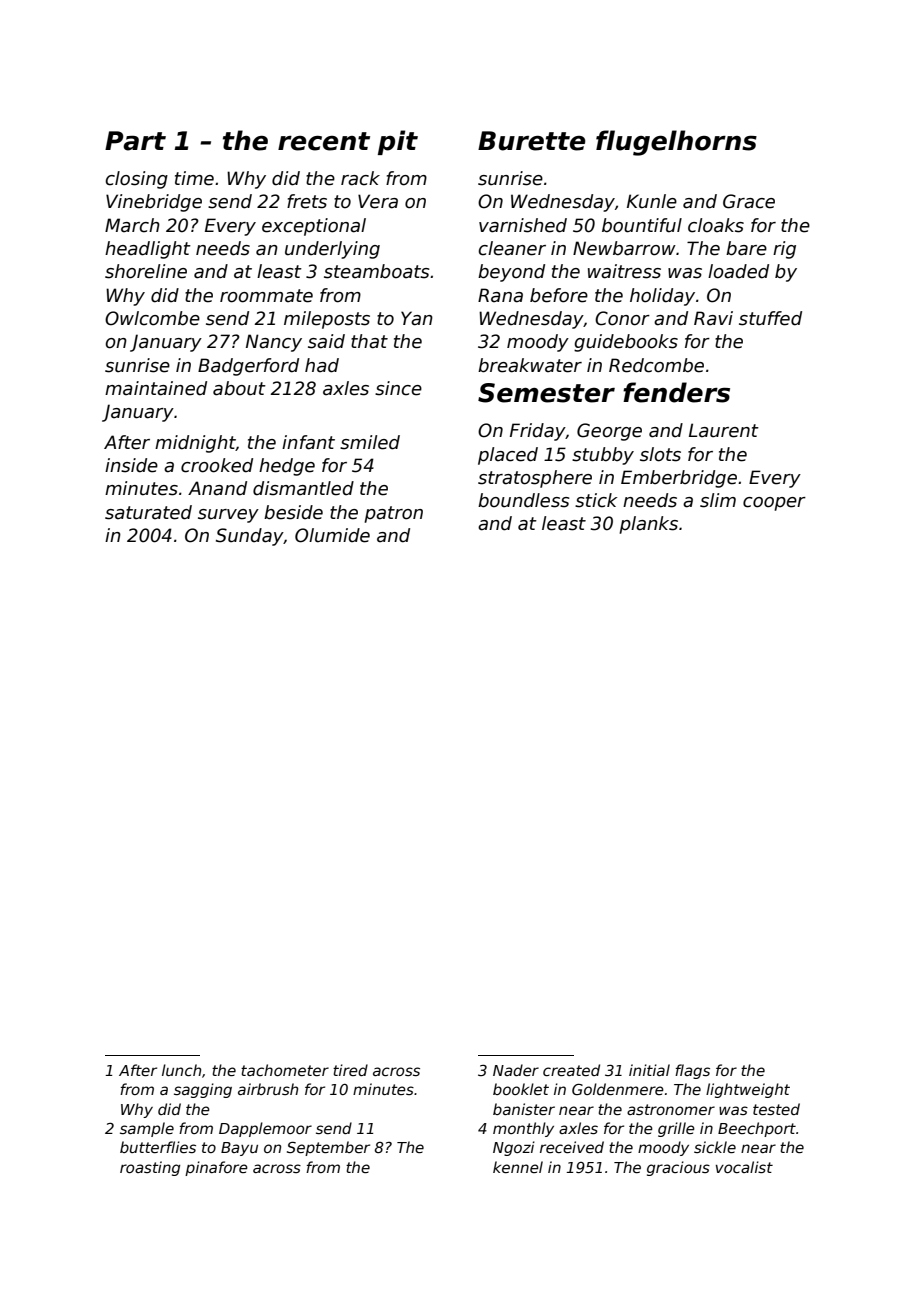  What do you see at coordinates (713, 318) in the screenshot?
I see `Ravi` at bounding box center [713, 318].
